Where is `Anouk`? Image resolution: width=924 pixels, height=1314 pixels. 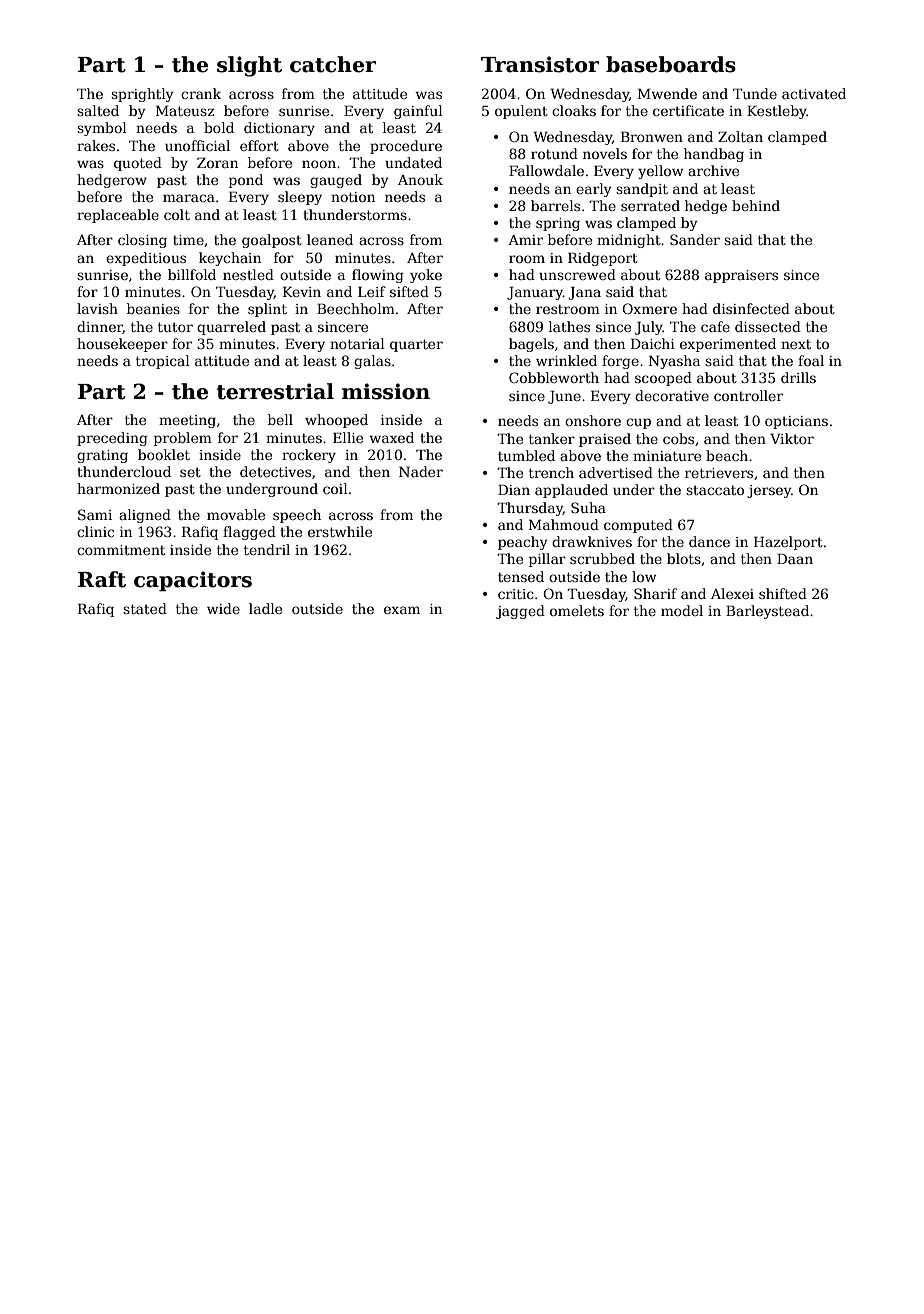
Anouk is located at coordinates (420, 179).
